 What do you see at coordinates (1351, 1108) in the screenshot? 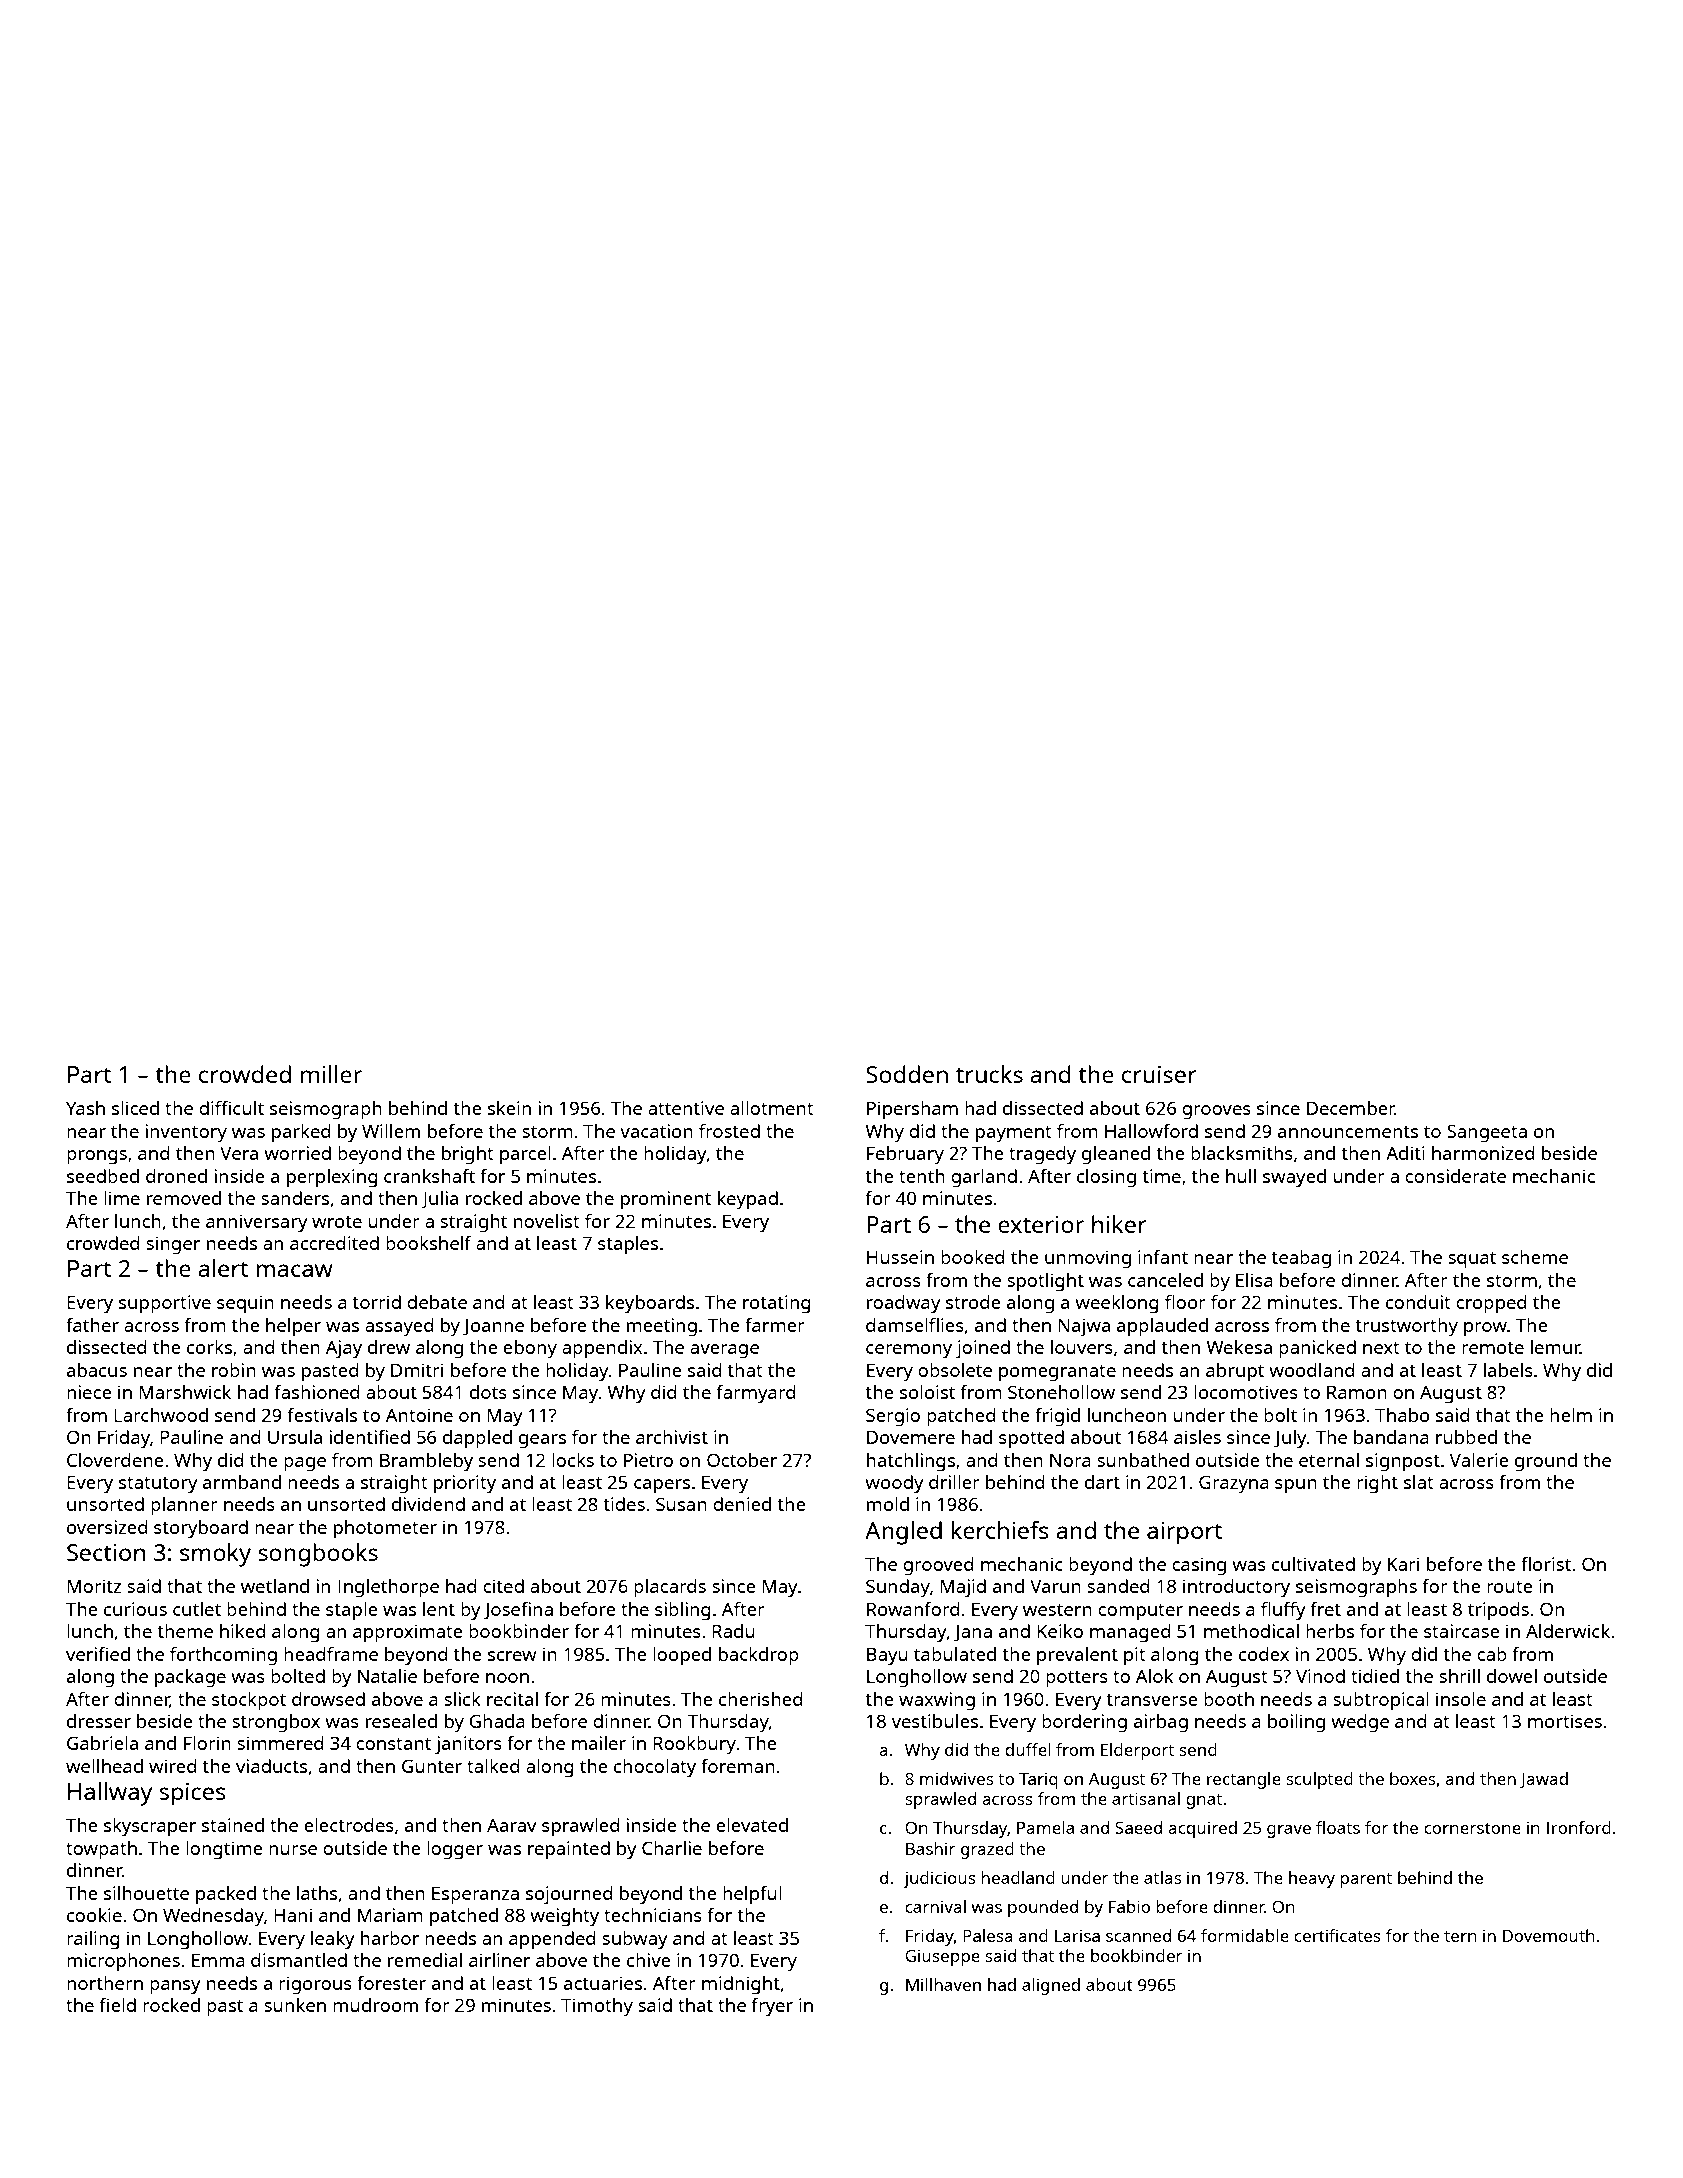
I see `December` at bounding box center [1351, 1108].
